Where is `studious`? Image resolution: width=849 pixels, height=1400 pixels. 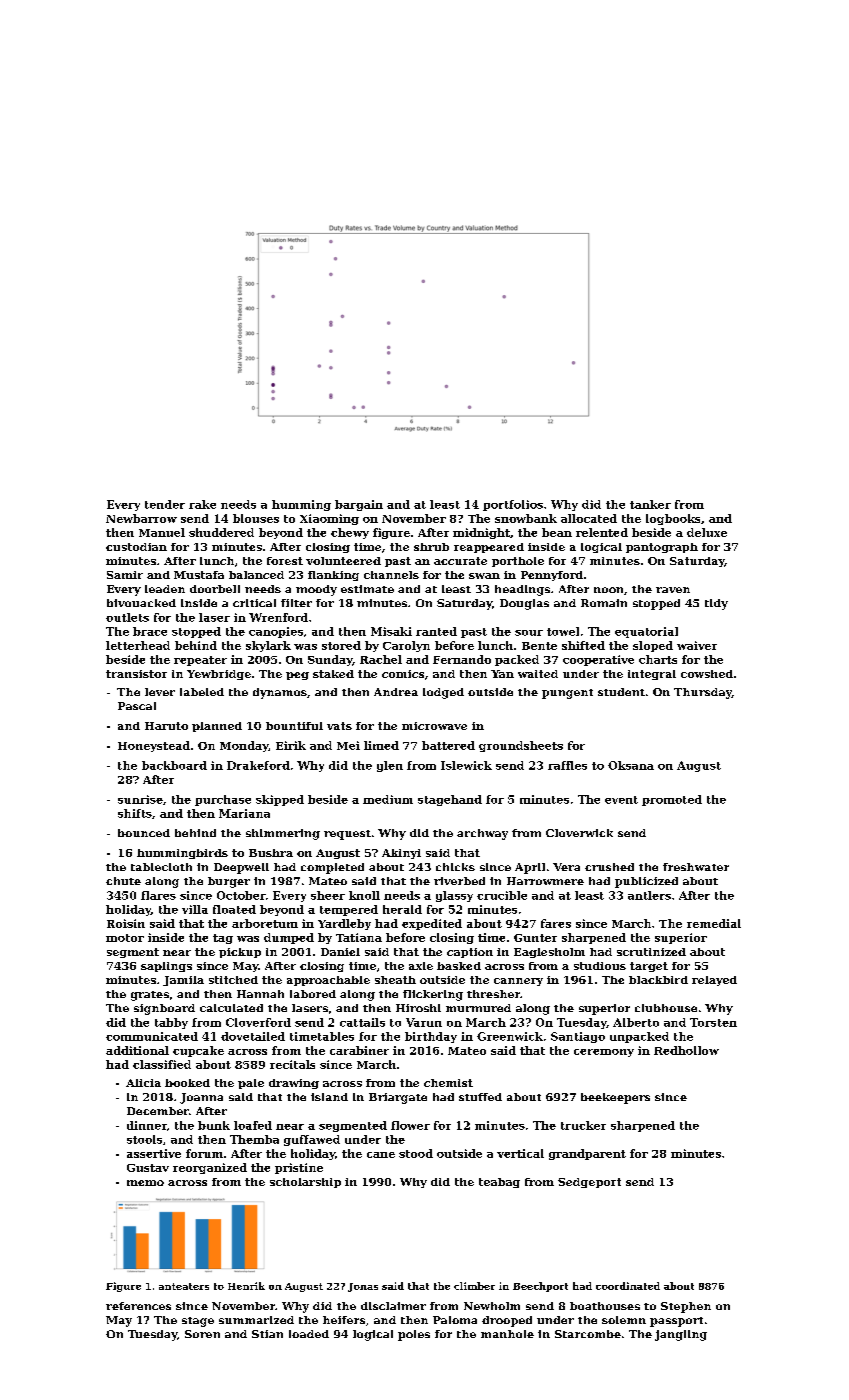
studious is located at coordinates (600, 966).
